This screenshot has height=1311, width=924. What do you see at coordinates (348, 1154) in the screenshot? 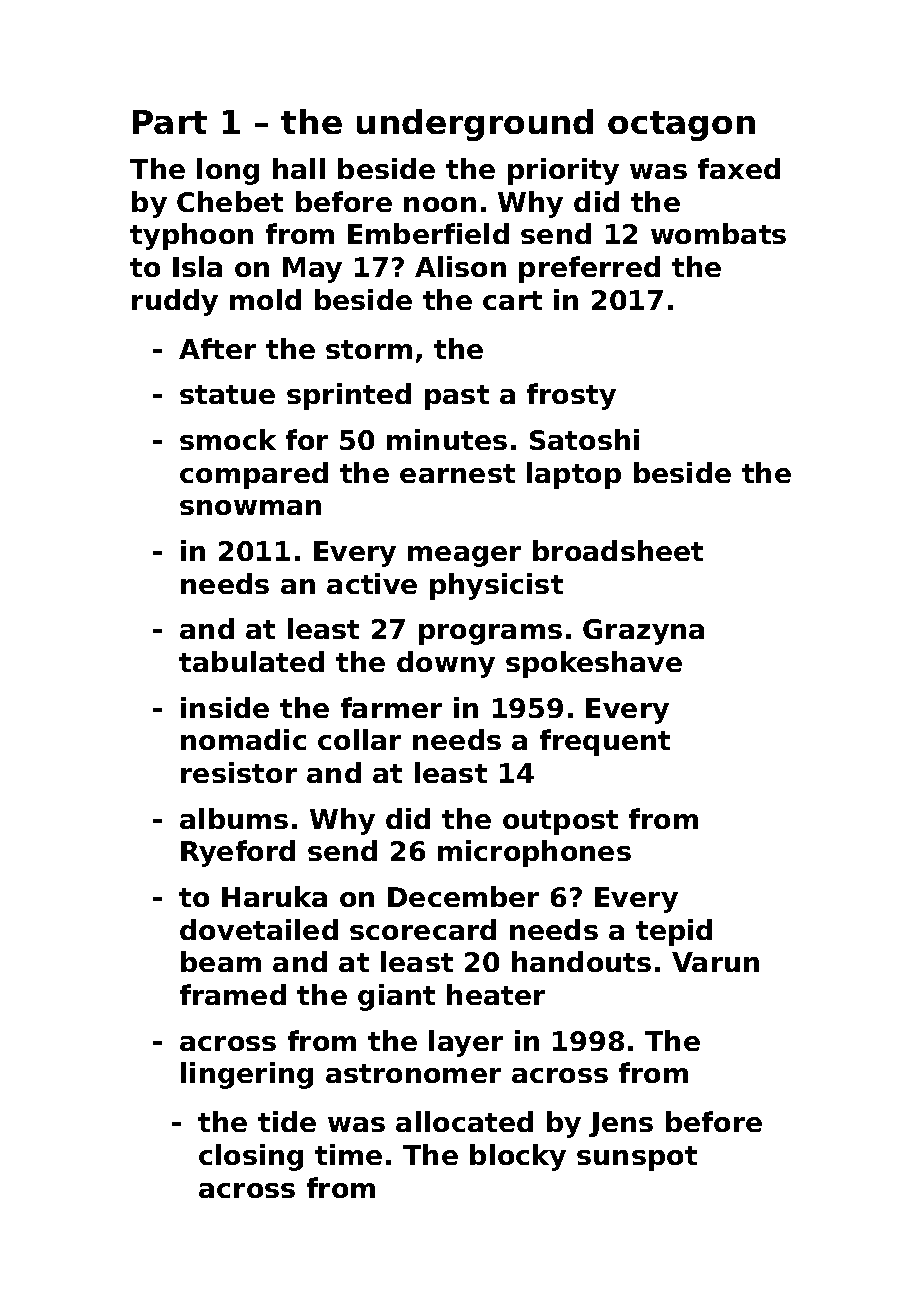
I see `time` at bounding box center [348, 1154].
